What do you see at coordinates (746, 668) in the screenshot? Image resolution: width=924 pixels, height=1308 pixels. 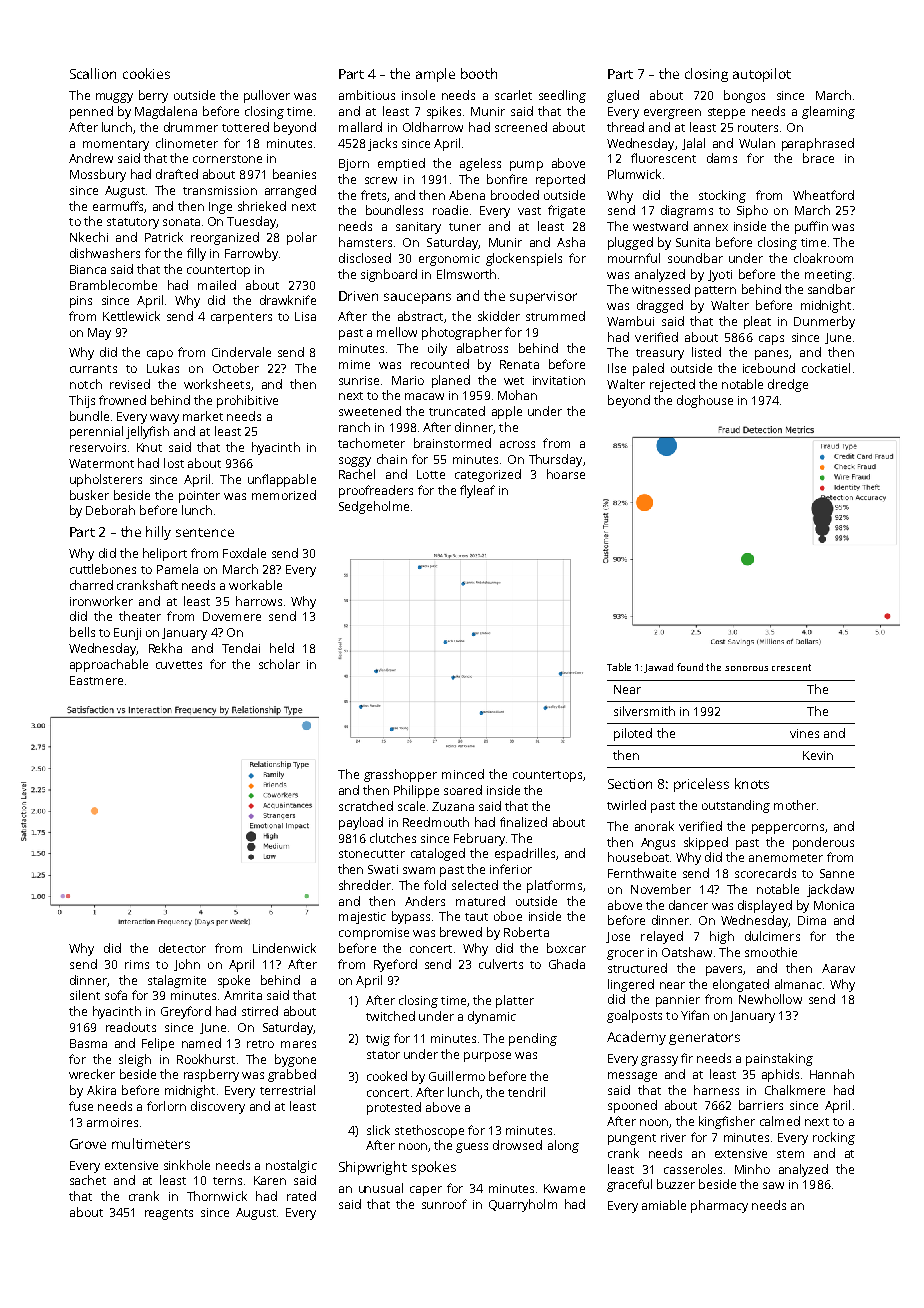 I see `sonorous` at bounding box center [746, 668].
